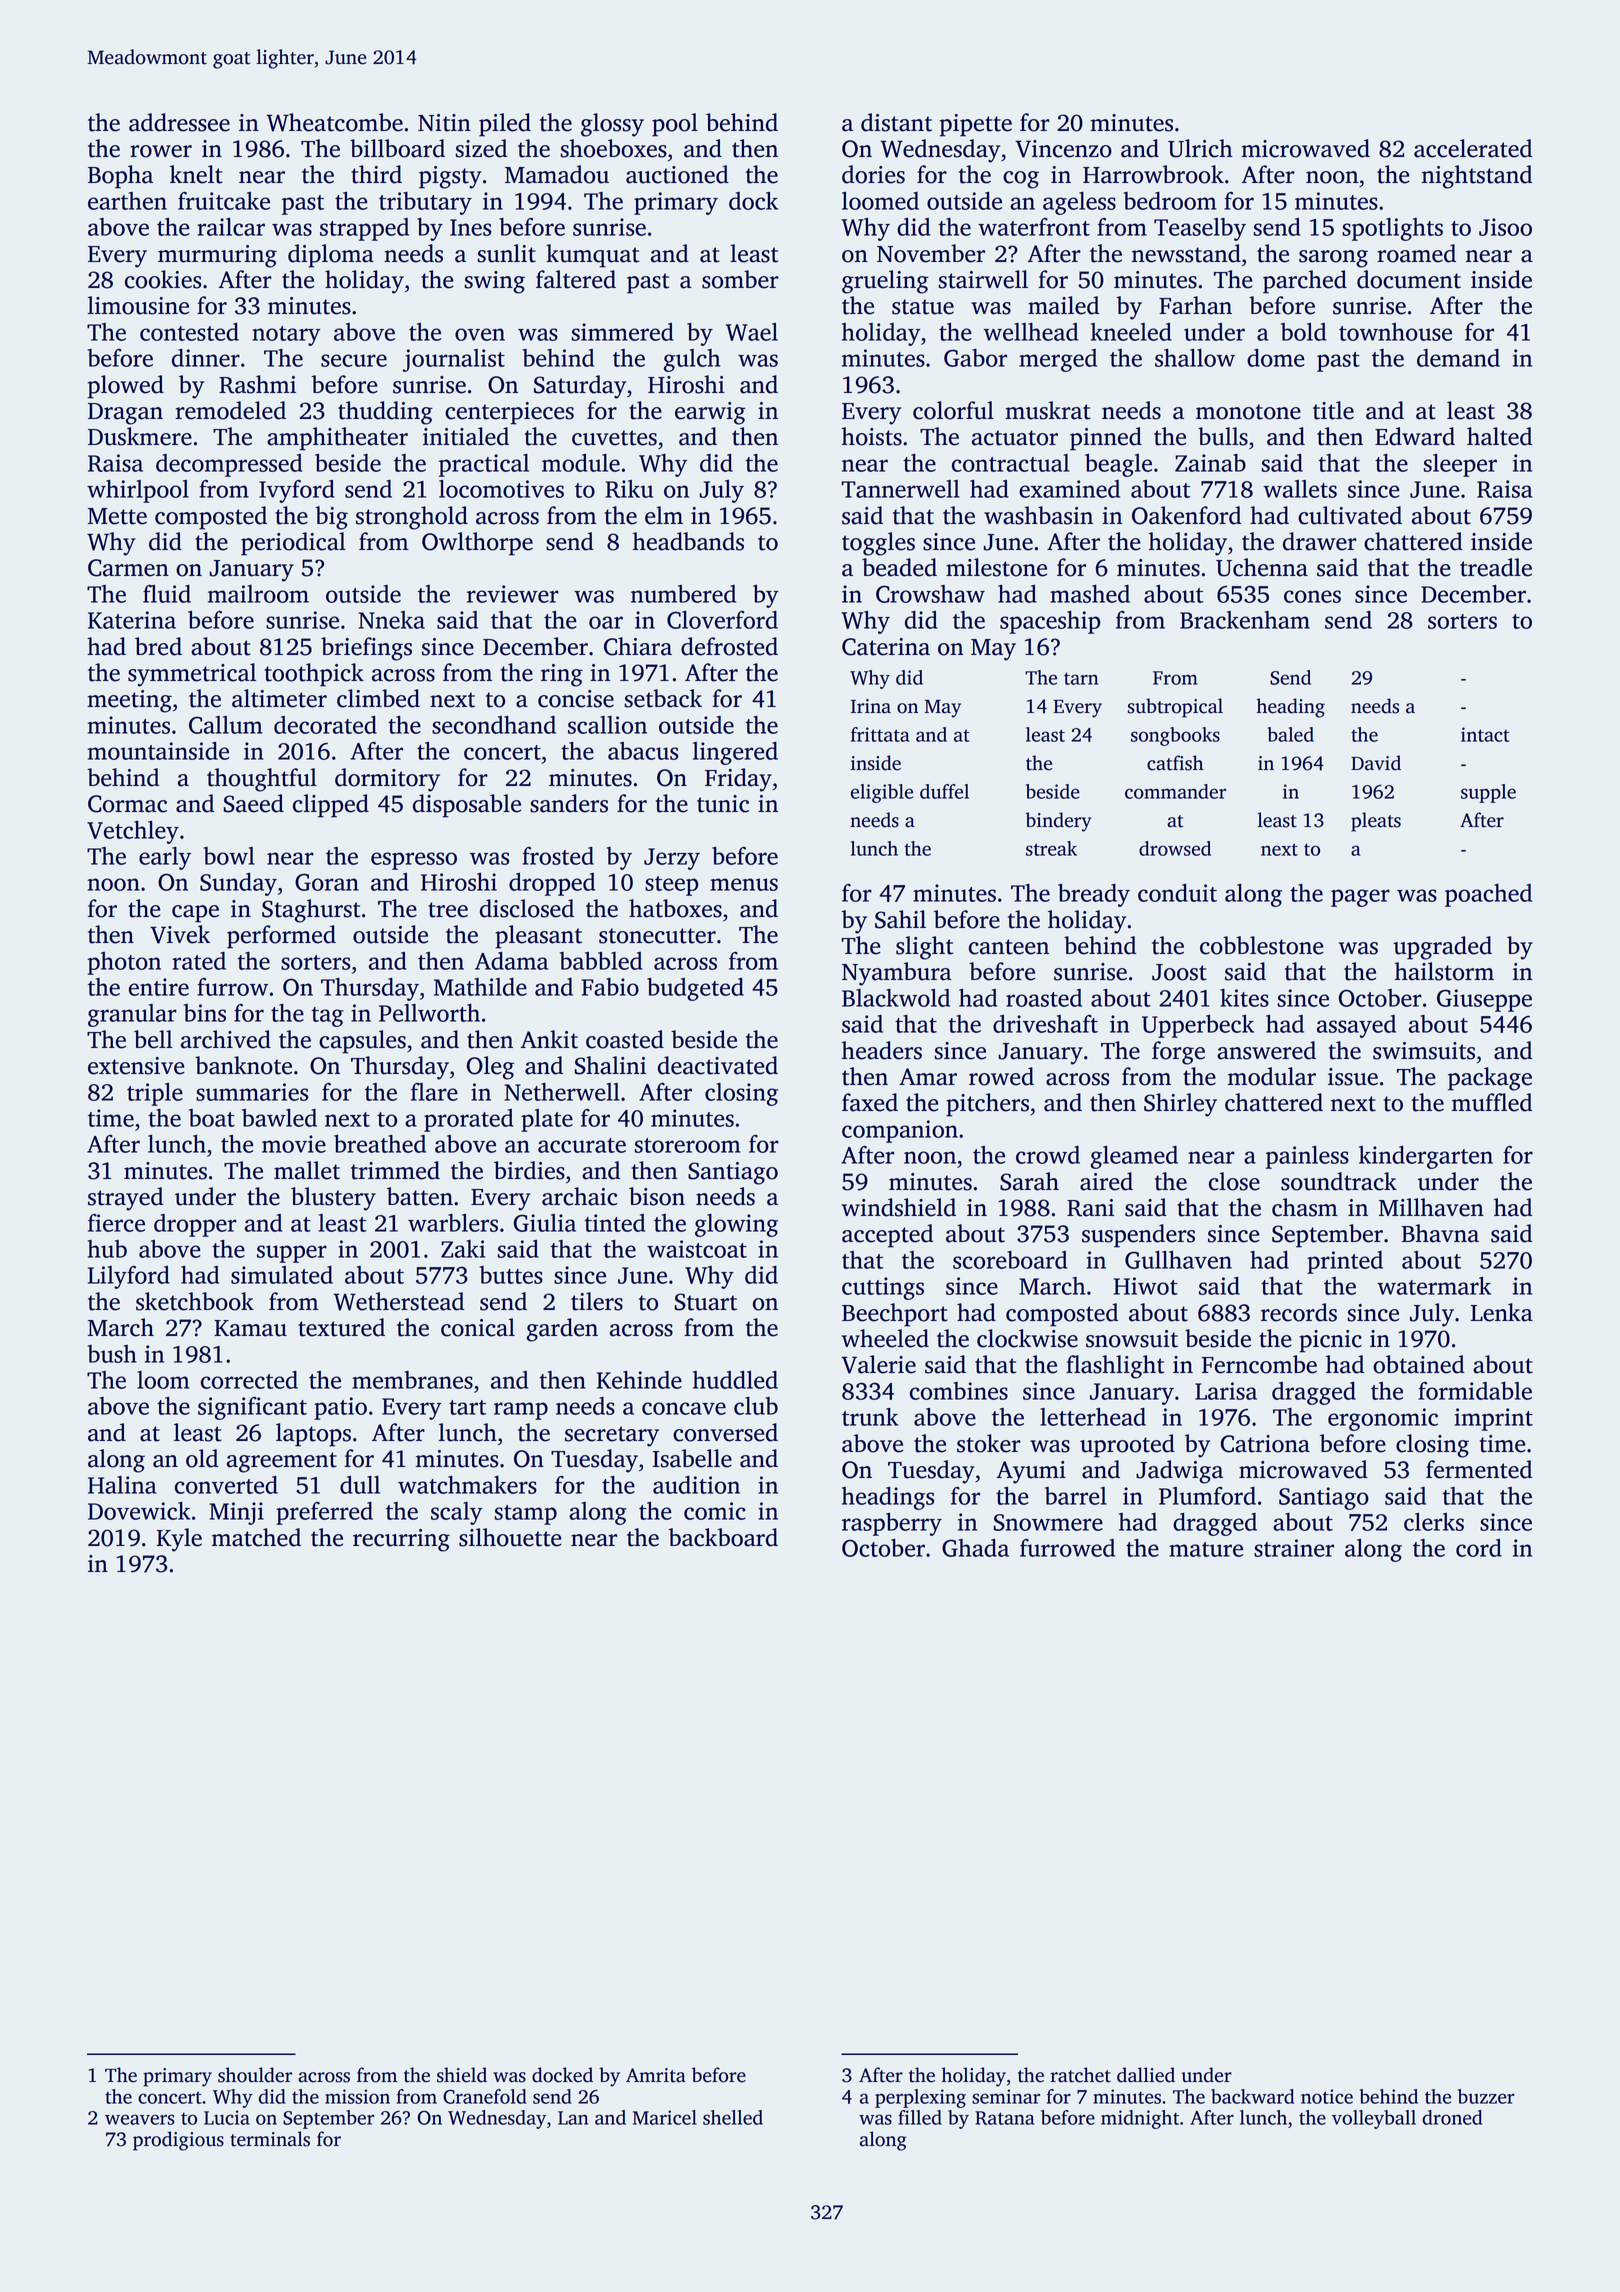  I want to click on companion, so click(900, 1131).
